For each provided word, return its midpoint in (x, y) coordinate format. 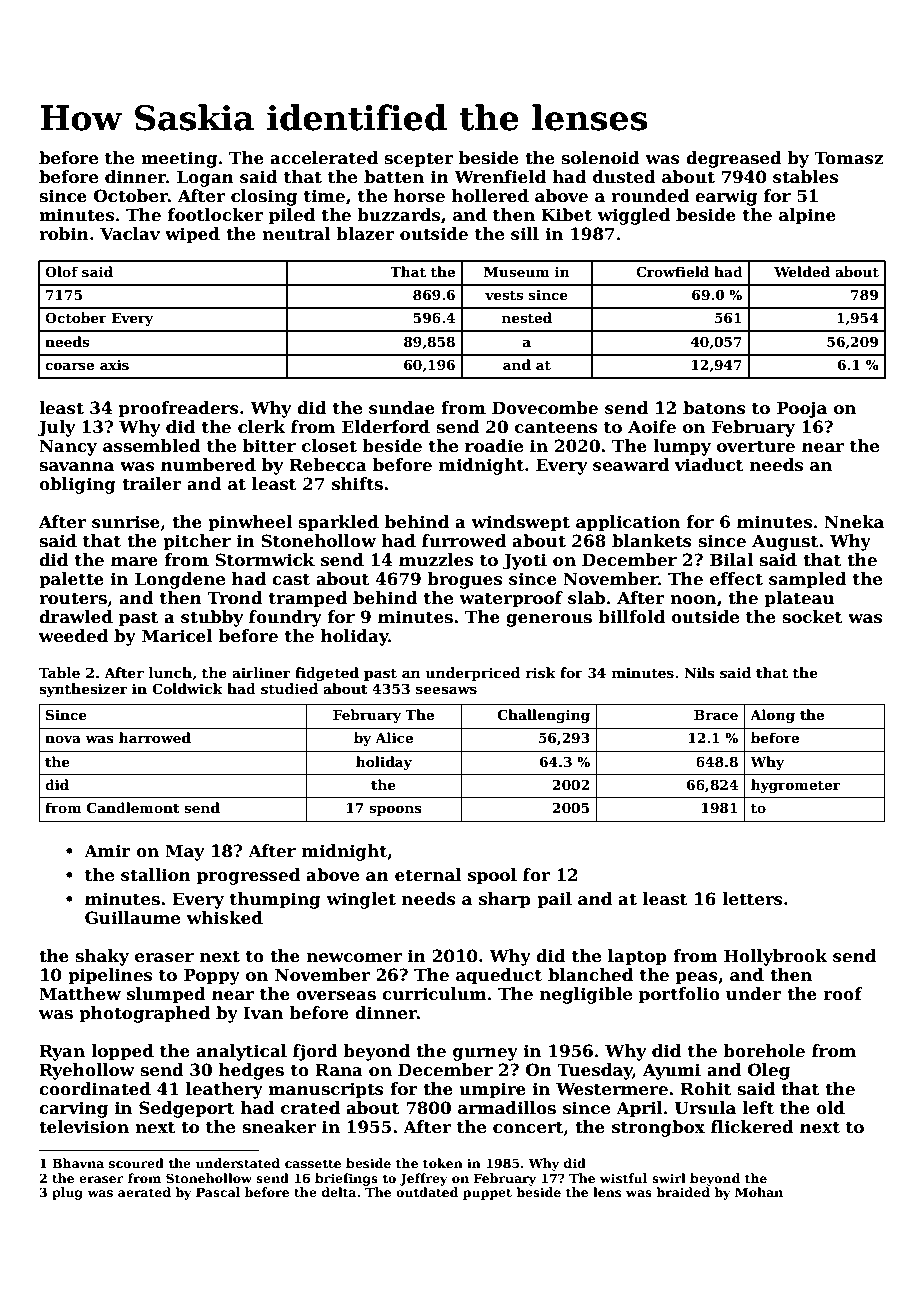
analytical (241, 1052)
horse (419, 196)
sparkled (338, 523)
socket (812, 617)
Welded (802, 271)
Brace (716, 715)
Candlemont (133, 807)
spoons (395, 810)
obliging (77, 485)
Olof (61, 271)
